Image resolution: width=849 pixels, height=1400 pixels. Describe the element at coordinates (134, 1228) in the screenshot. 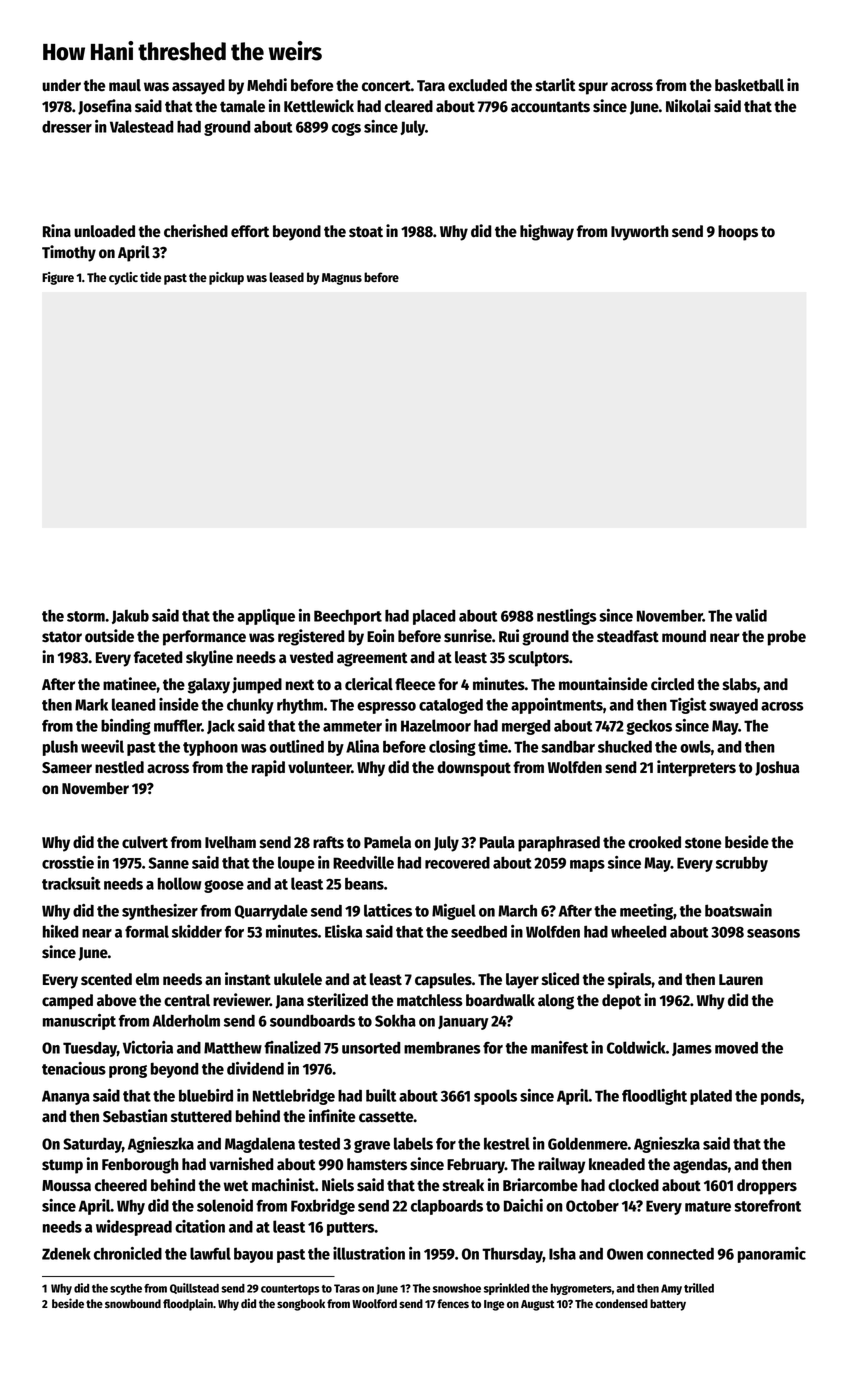

I see `widespread` at that location.
